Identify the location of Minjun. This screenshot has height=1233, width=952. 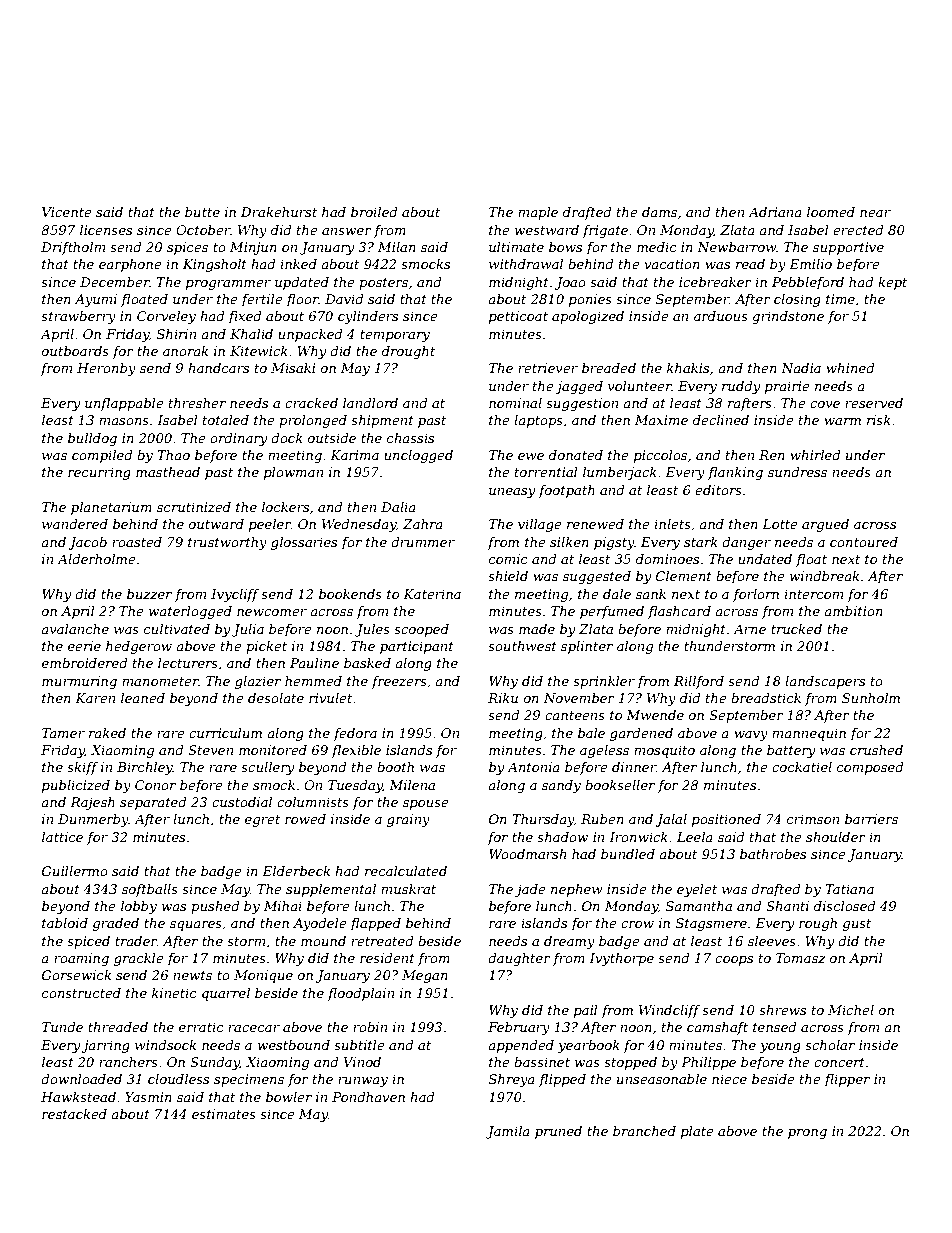
(253, 248).
